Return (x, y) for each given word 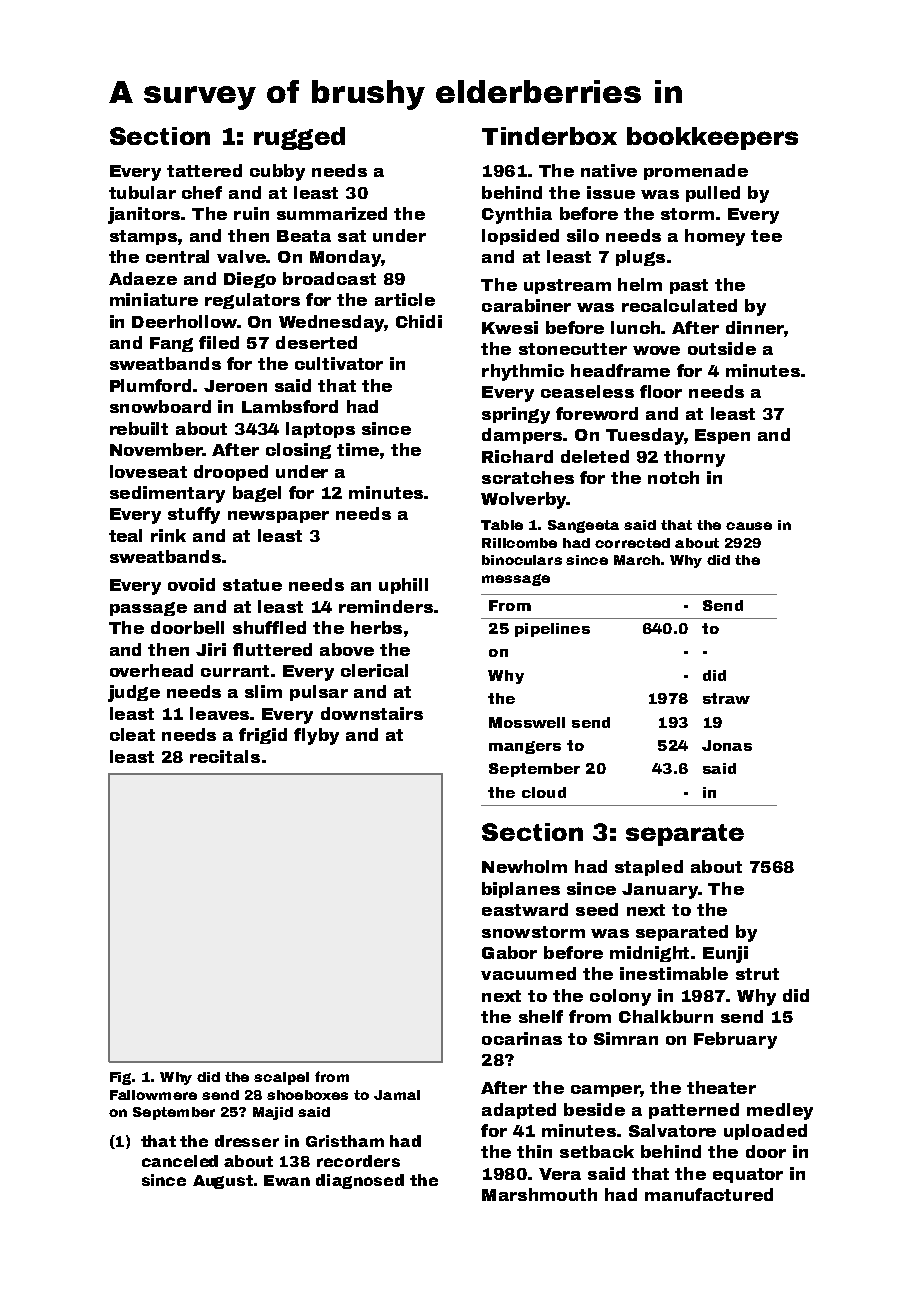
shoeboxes (307, 1095)
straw (726, 698)
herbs (376, 627)
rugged (299, 138)
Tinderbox (549, 136)
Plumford (150, 385)
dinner (755, 327)
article (405, 299)
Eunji (725, 954)
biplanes (521, 890)
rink (168, 535)
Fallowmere (153, 1095)
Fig (120, 1078)
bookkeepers (712, 138)
